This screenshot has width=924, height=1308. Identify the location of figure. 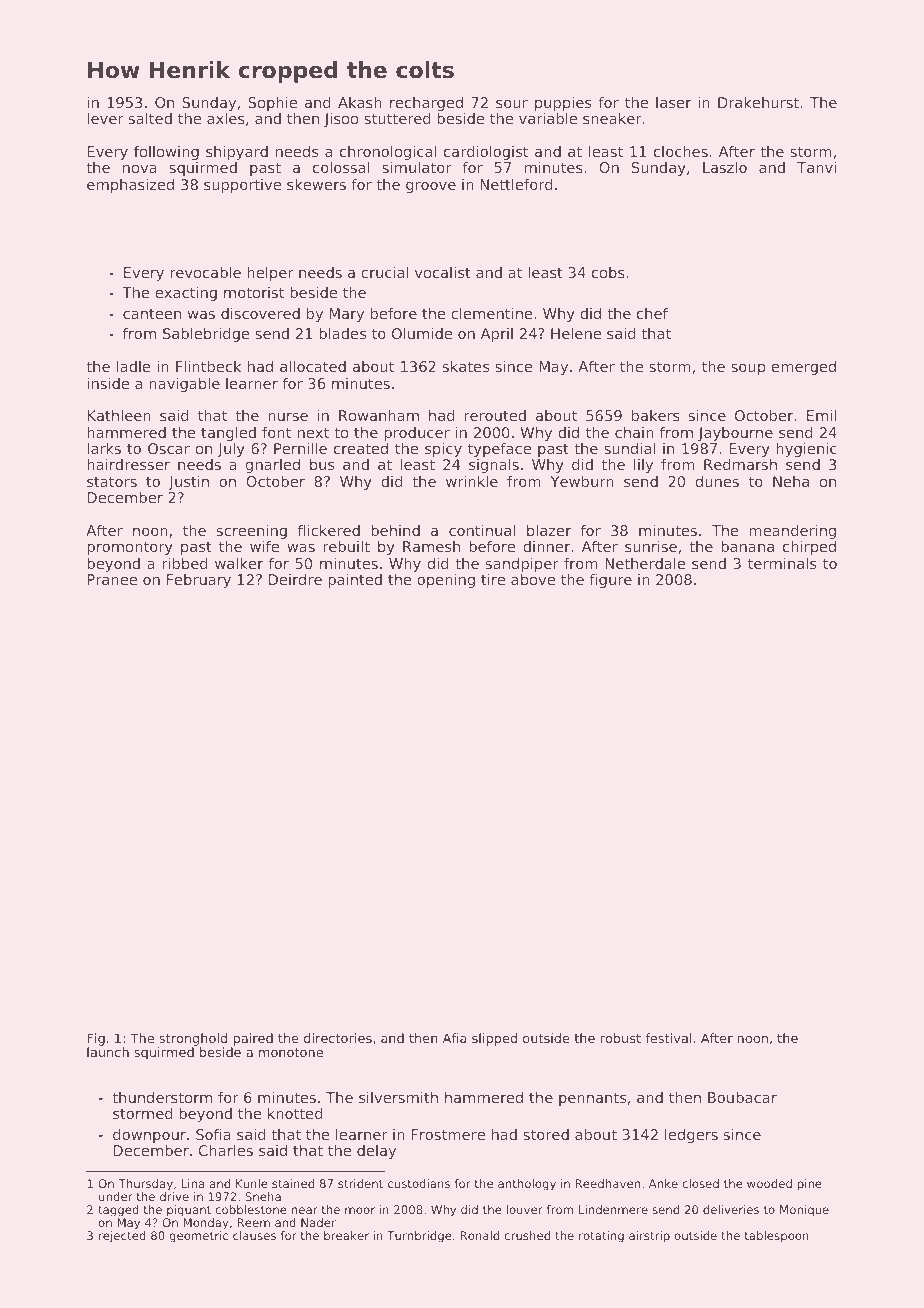
(610, 581).
